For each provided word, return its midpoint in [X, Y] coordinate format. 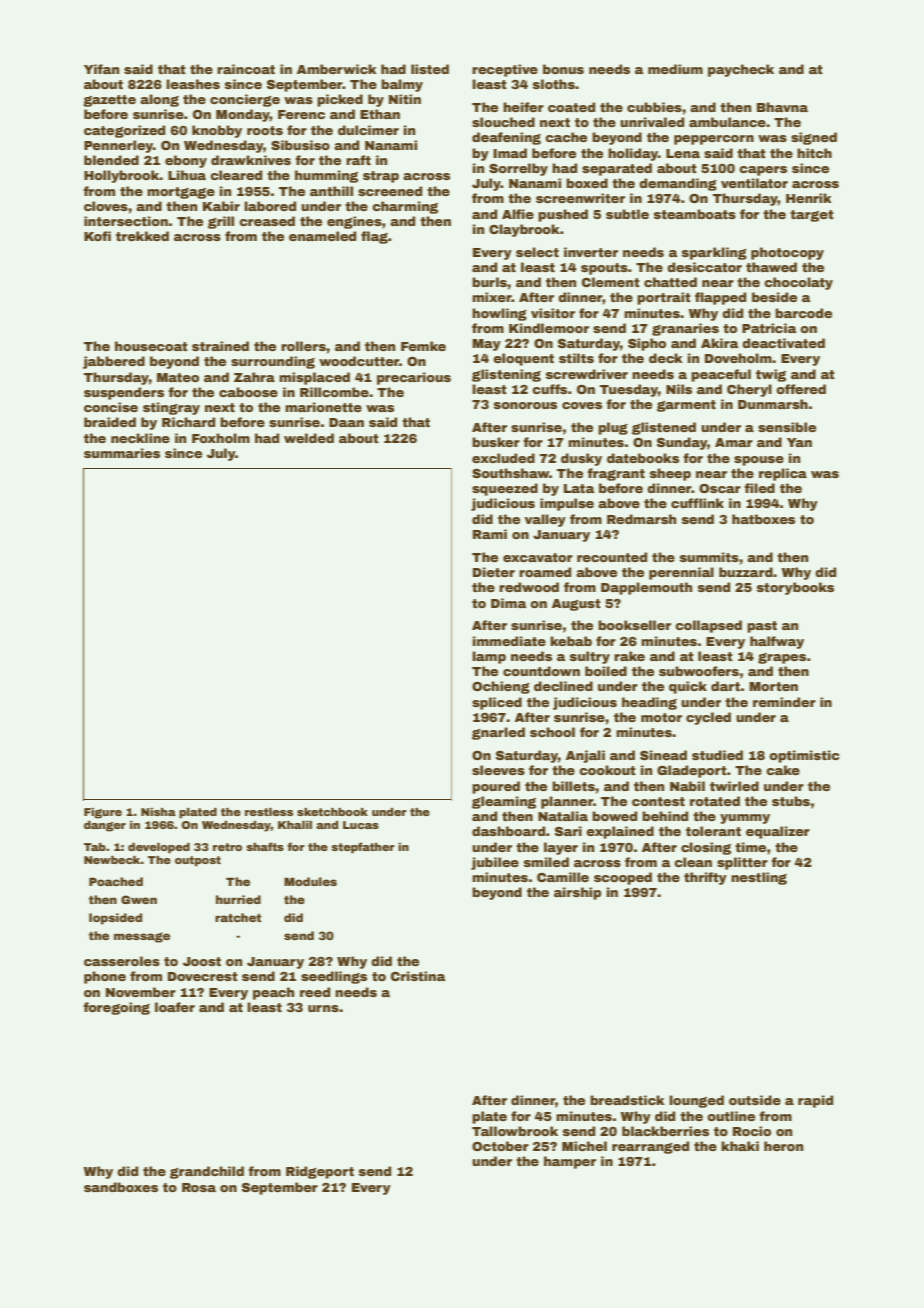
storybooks [795, 588]
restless [269, 812]
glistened [664, 428]
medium [675, 69]
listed [430, 69]
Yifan [101, 69]
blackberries [665, 1131]
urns [323, 1008]
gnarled [498, 733]
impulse [567, 504]
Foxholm [221, 438]
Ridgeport [320, 1172]
